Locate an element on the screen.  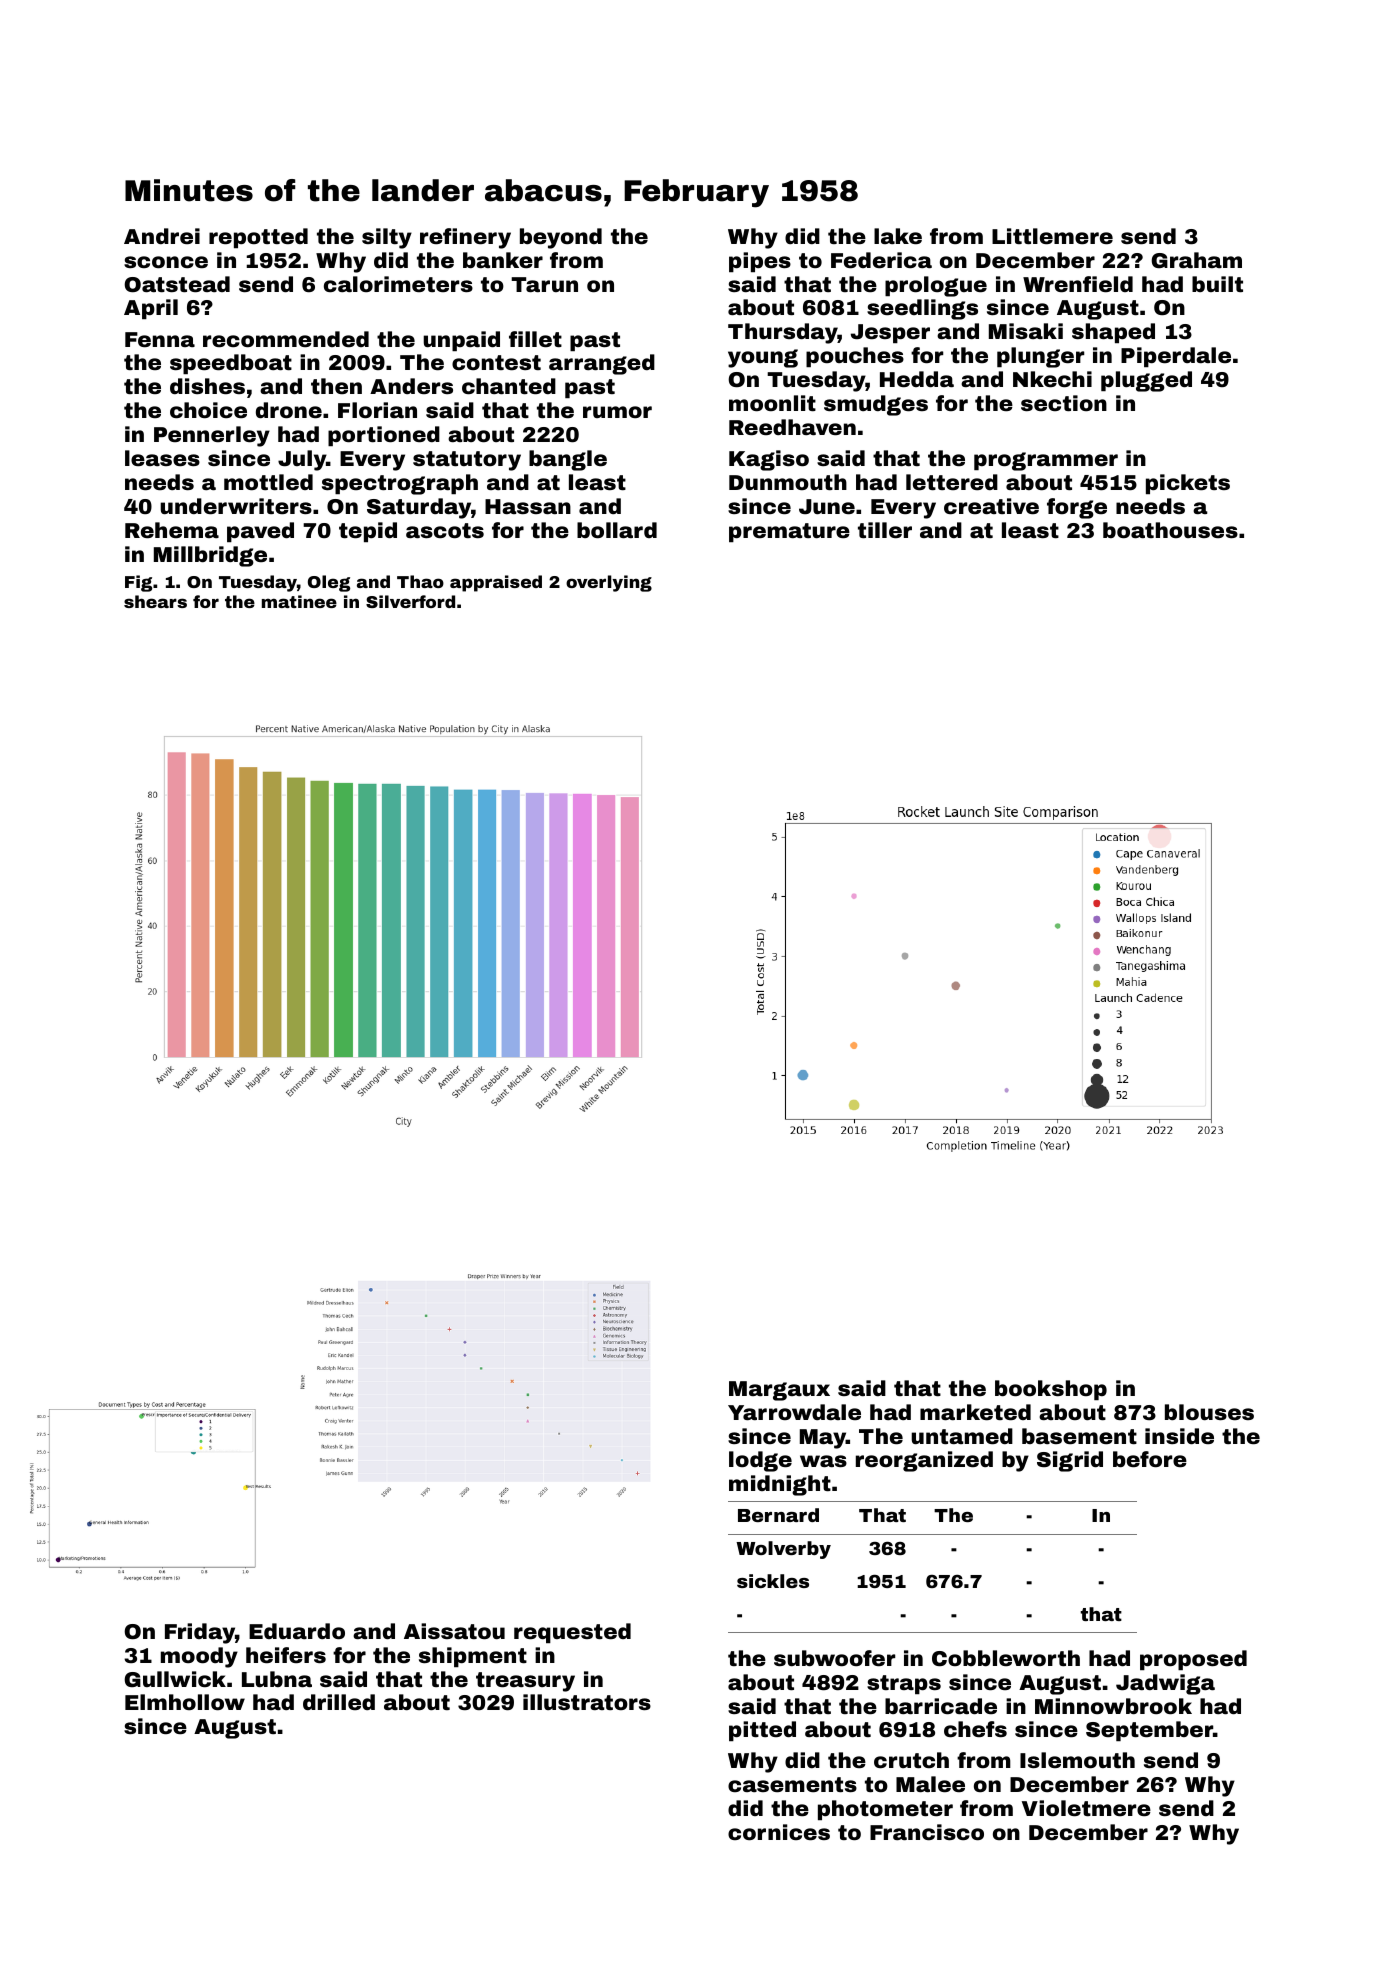
built is located at coordinates (1217, 284).
